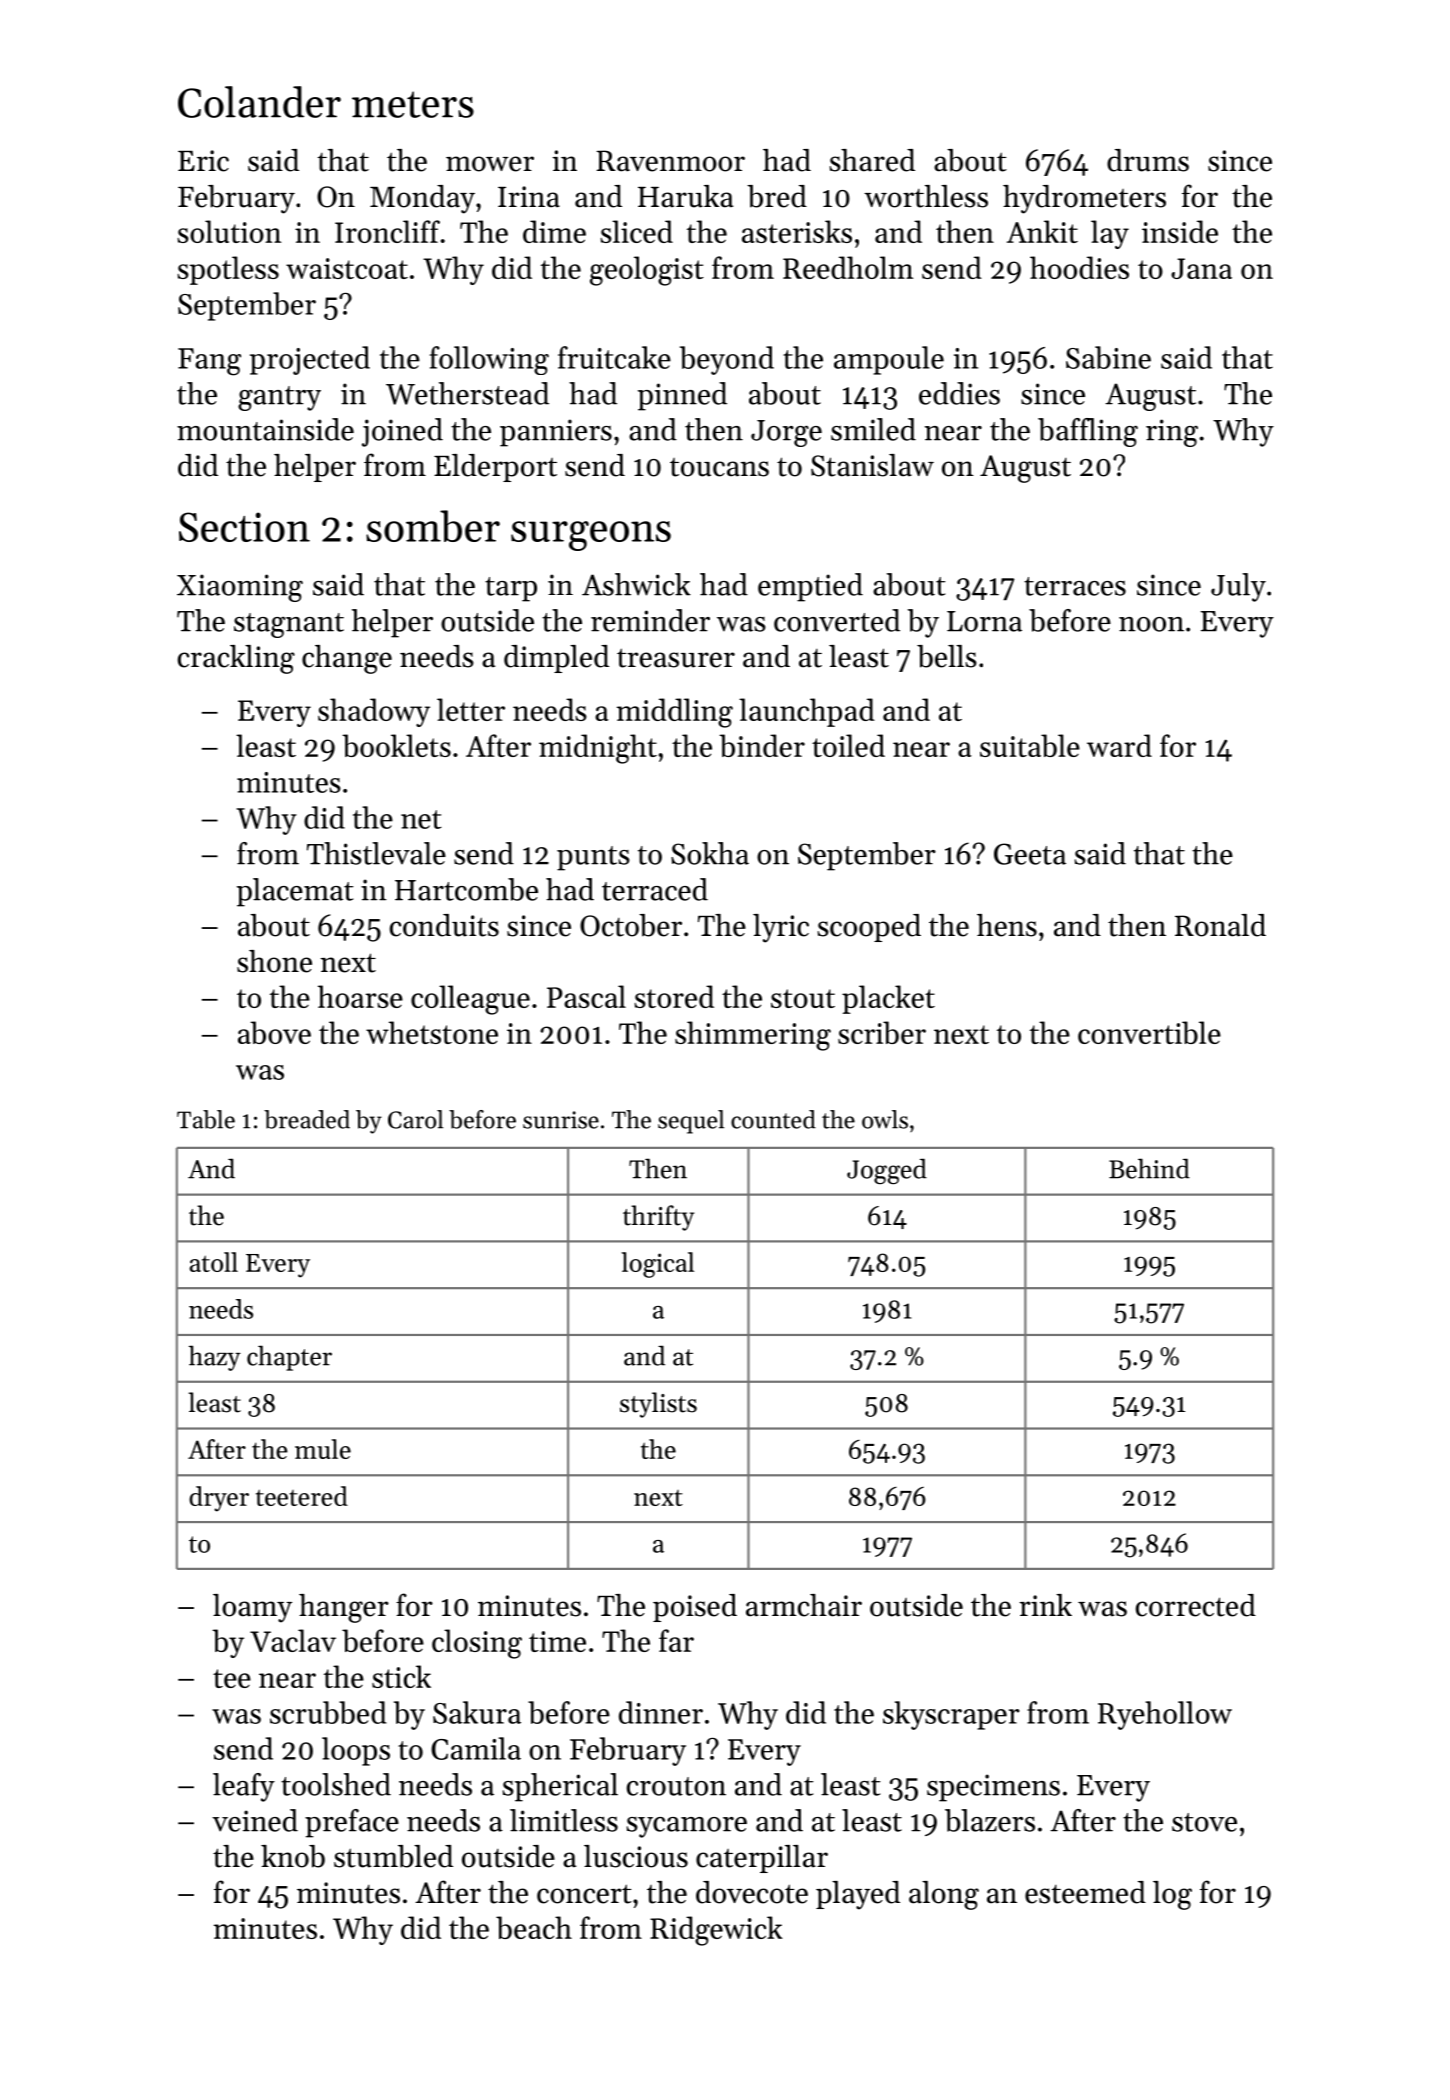  I want to click on whetstone, so click(432, 1032).
